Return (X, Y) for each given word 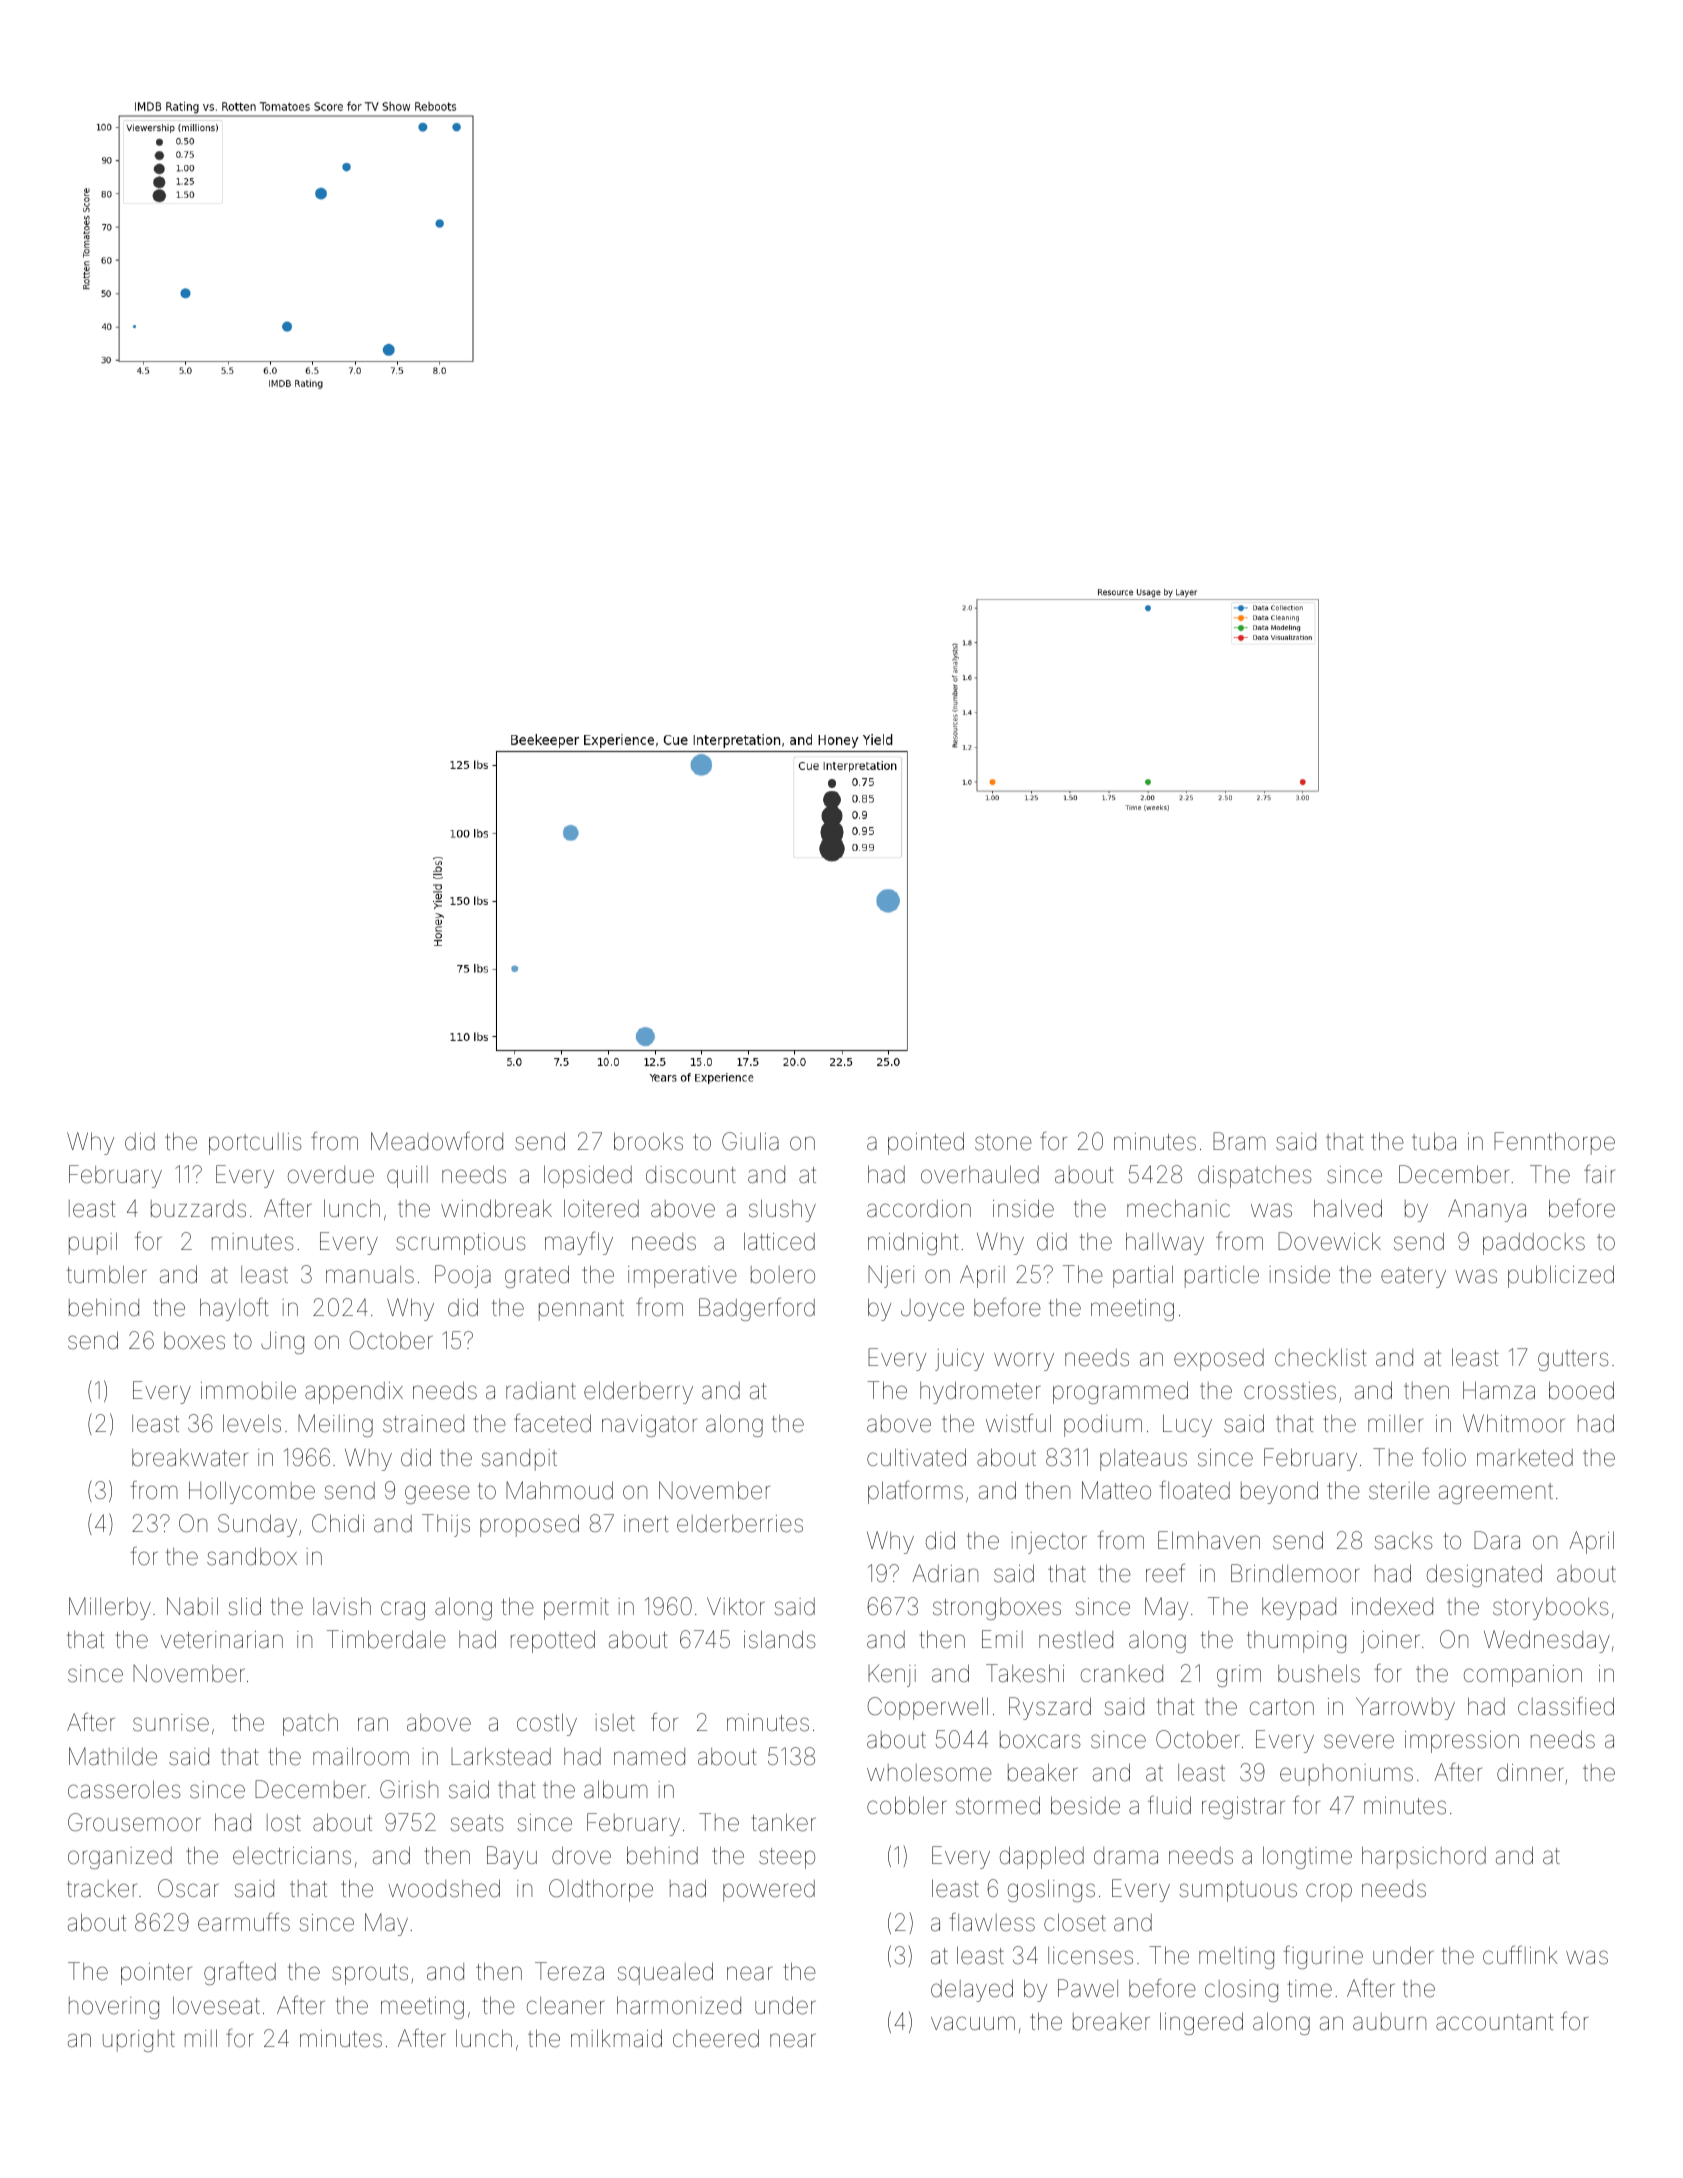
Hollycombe (252, 1492)
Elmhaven (1209, 1540)
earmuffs (244, 1922)
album (616, 1789)
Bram (1239, 1141)
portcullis (255, 1144)
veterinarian (222, 1640)
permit (576, 1609)
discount (691, 1175)
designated (1484, 1575)
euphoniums (1346, 1775)
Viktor (736, 1606)
